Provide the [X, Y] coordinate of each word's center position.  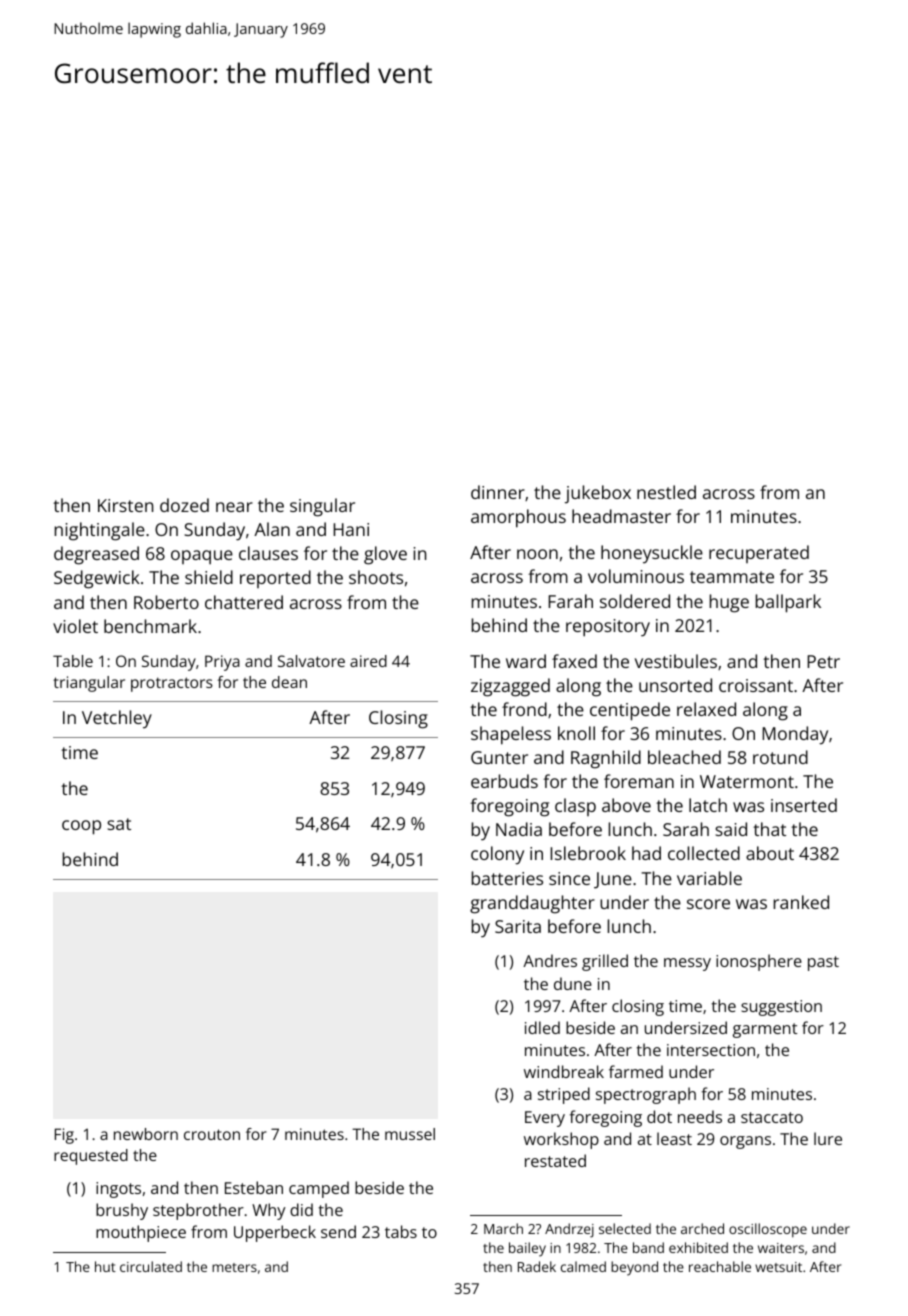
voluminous [636, 576]
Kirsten [125, 505]
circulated [151, 1266]
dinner [498, 492]
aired [368, 661]
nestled [666, 492]
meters [234, 1267]
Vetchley [117, 719]
